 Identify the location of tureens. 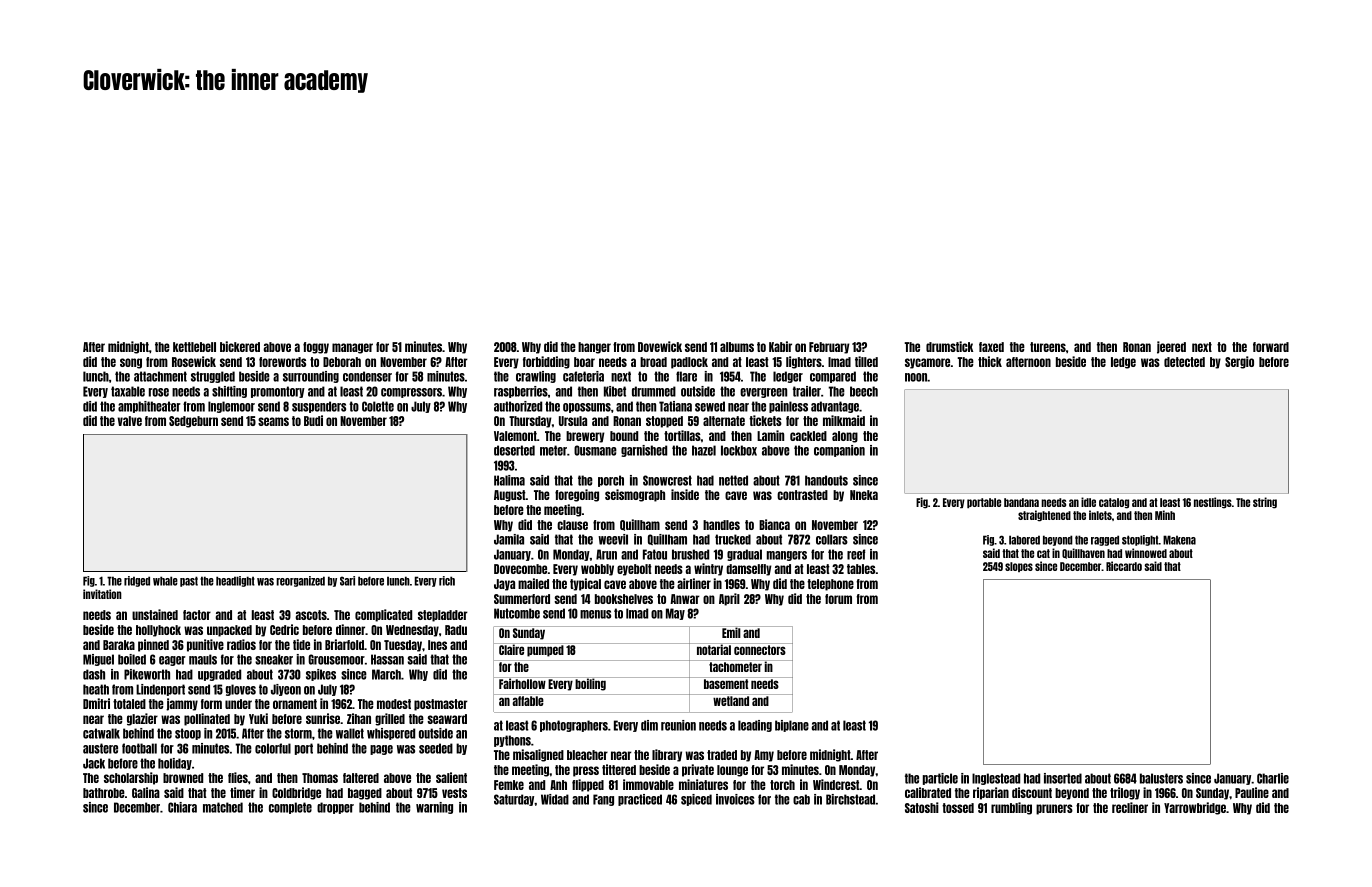
(1048, 347).
